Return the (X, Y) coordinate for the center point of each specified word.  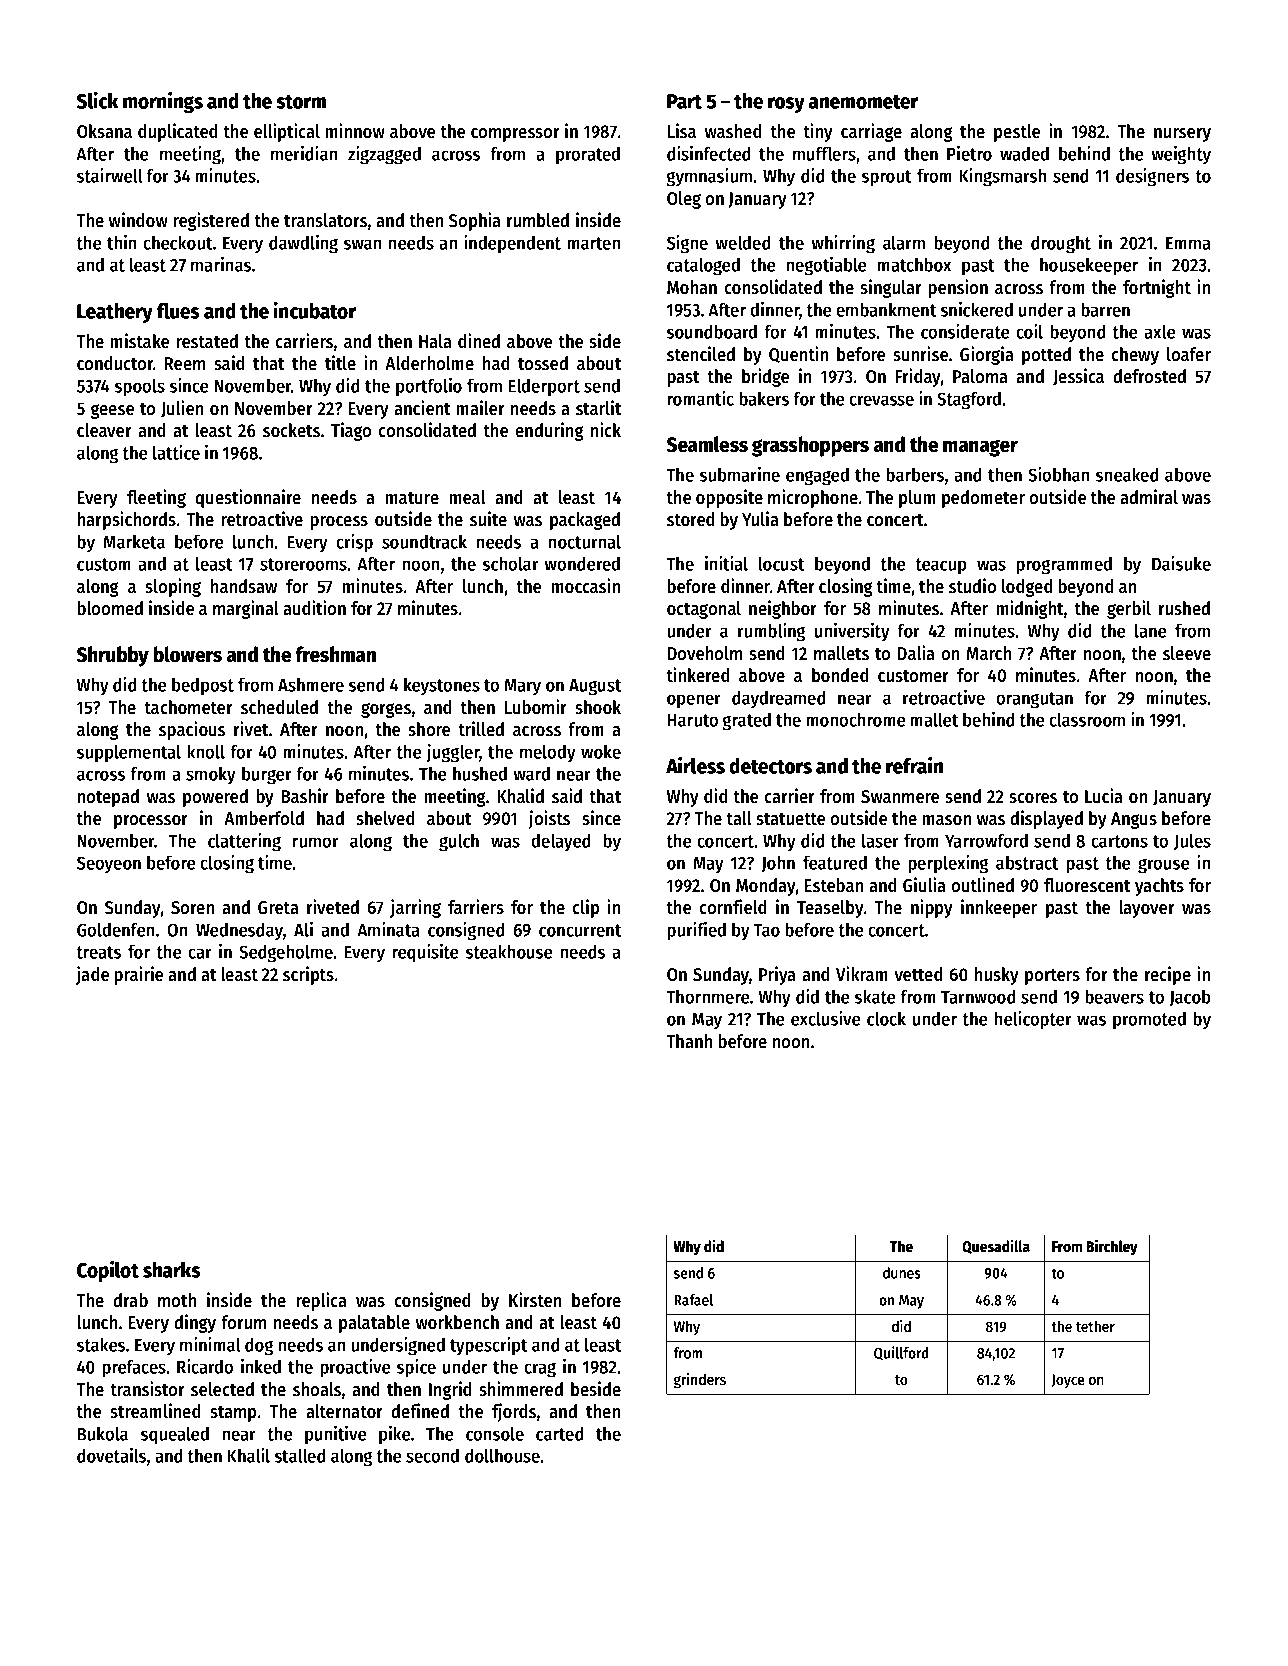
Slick (97, 100)
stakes (101, 1344)
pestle (1017, 133)
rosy (786, 105)
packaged (585, 521)
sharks (172, 1270)
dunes (902, 1273)
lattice (176, 452)
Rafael (693, 1300)
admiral (1149, 497)
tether (1095, 1326)
